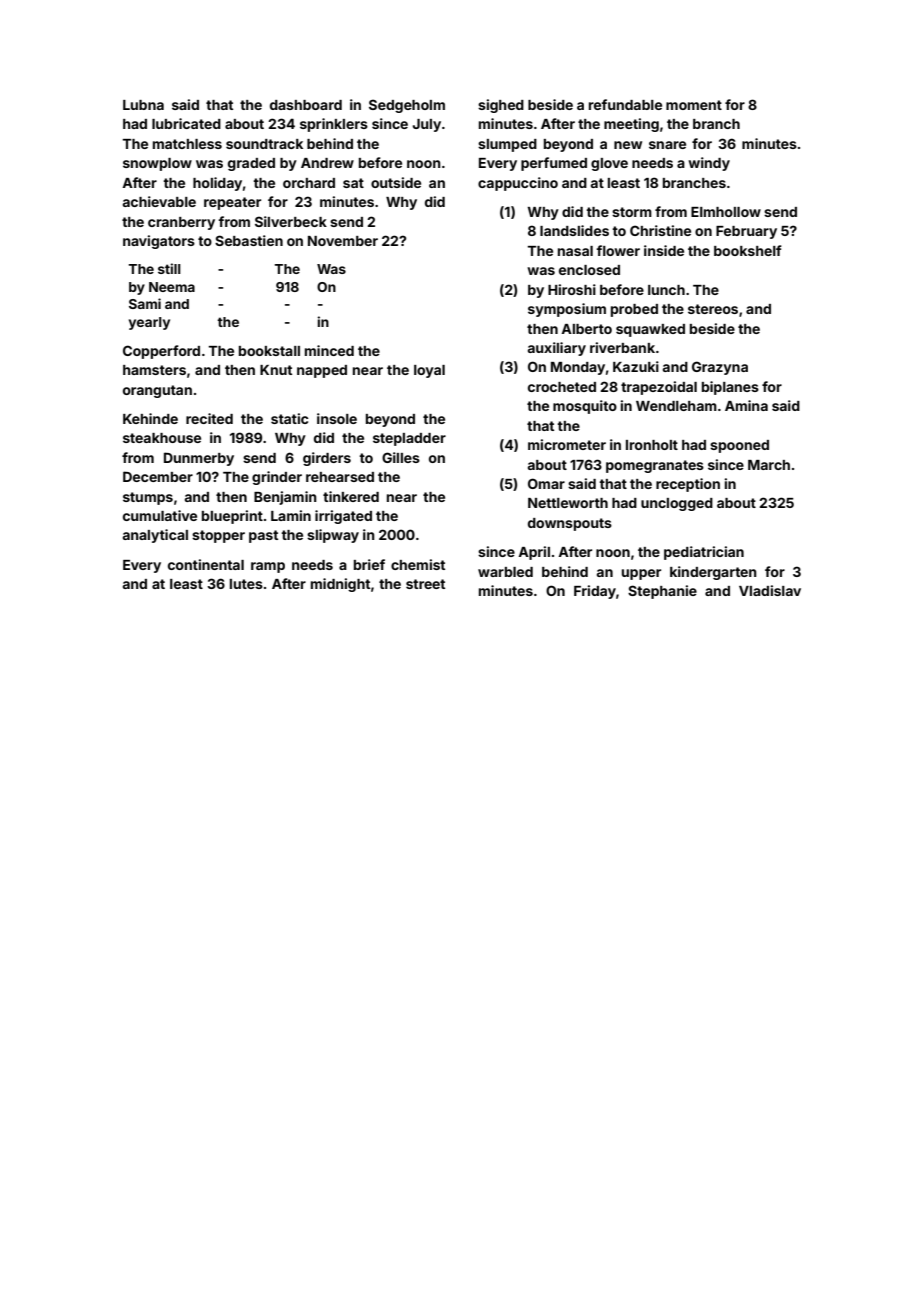 The width and height of the page is (924, 1308). I want to click on minced, so click(329, 350).
